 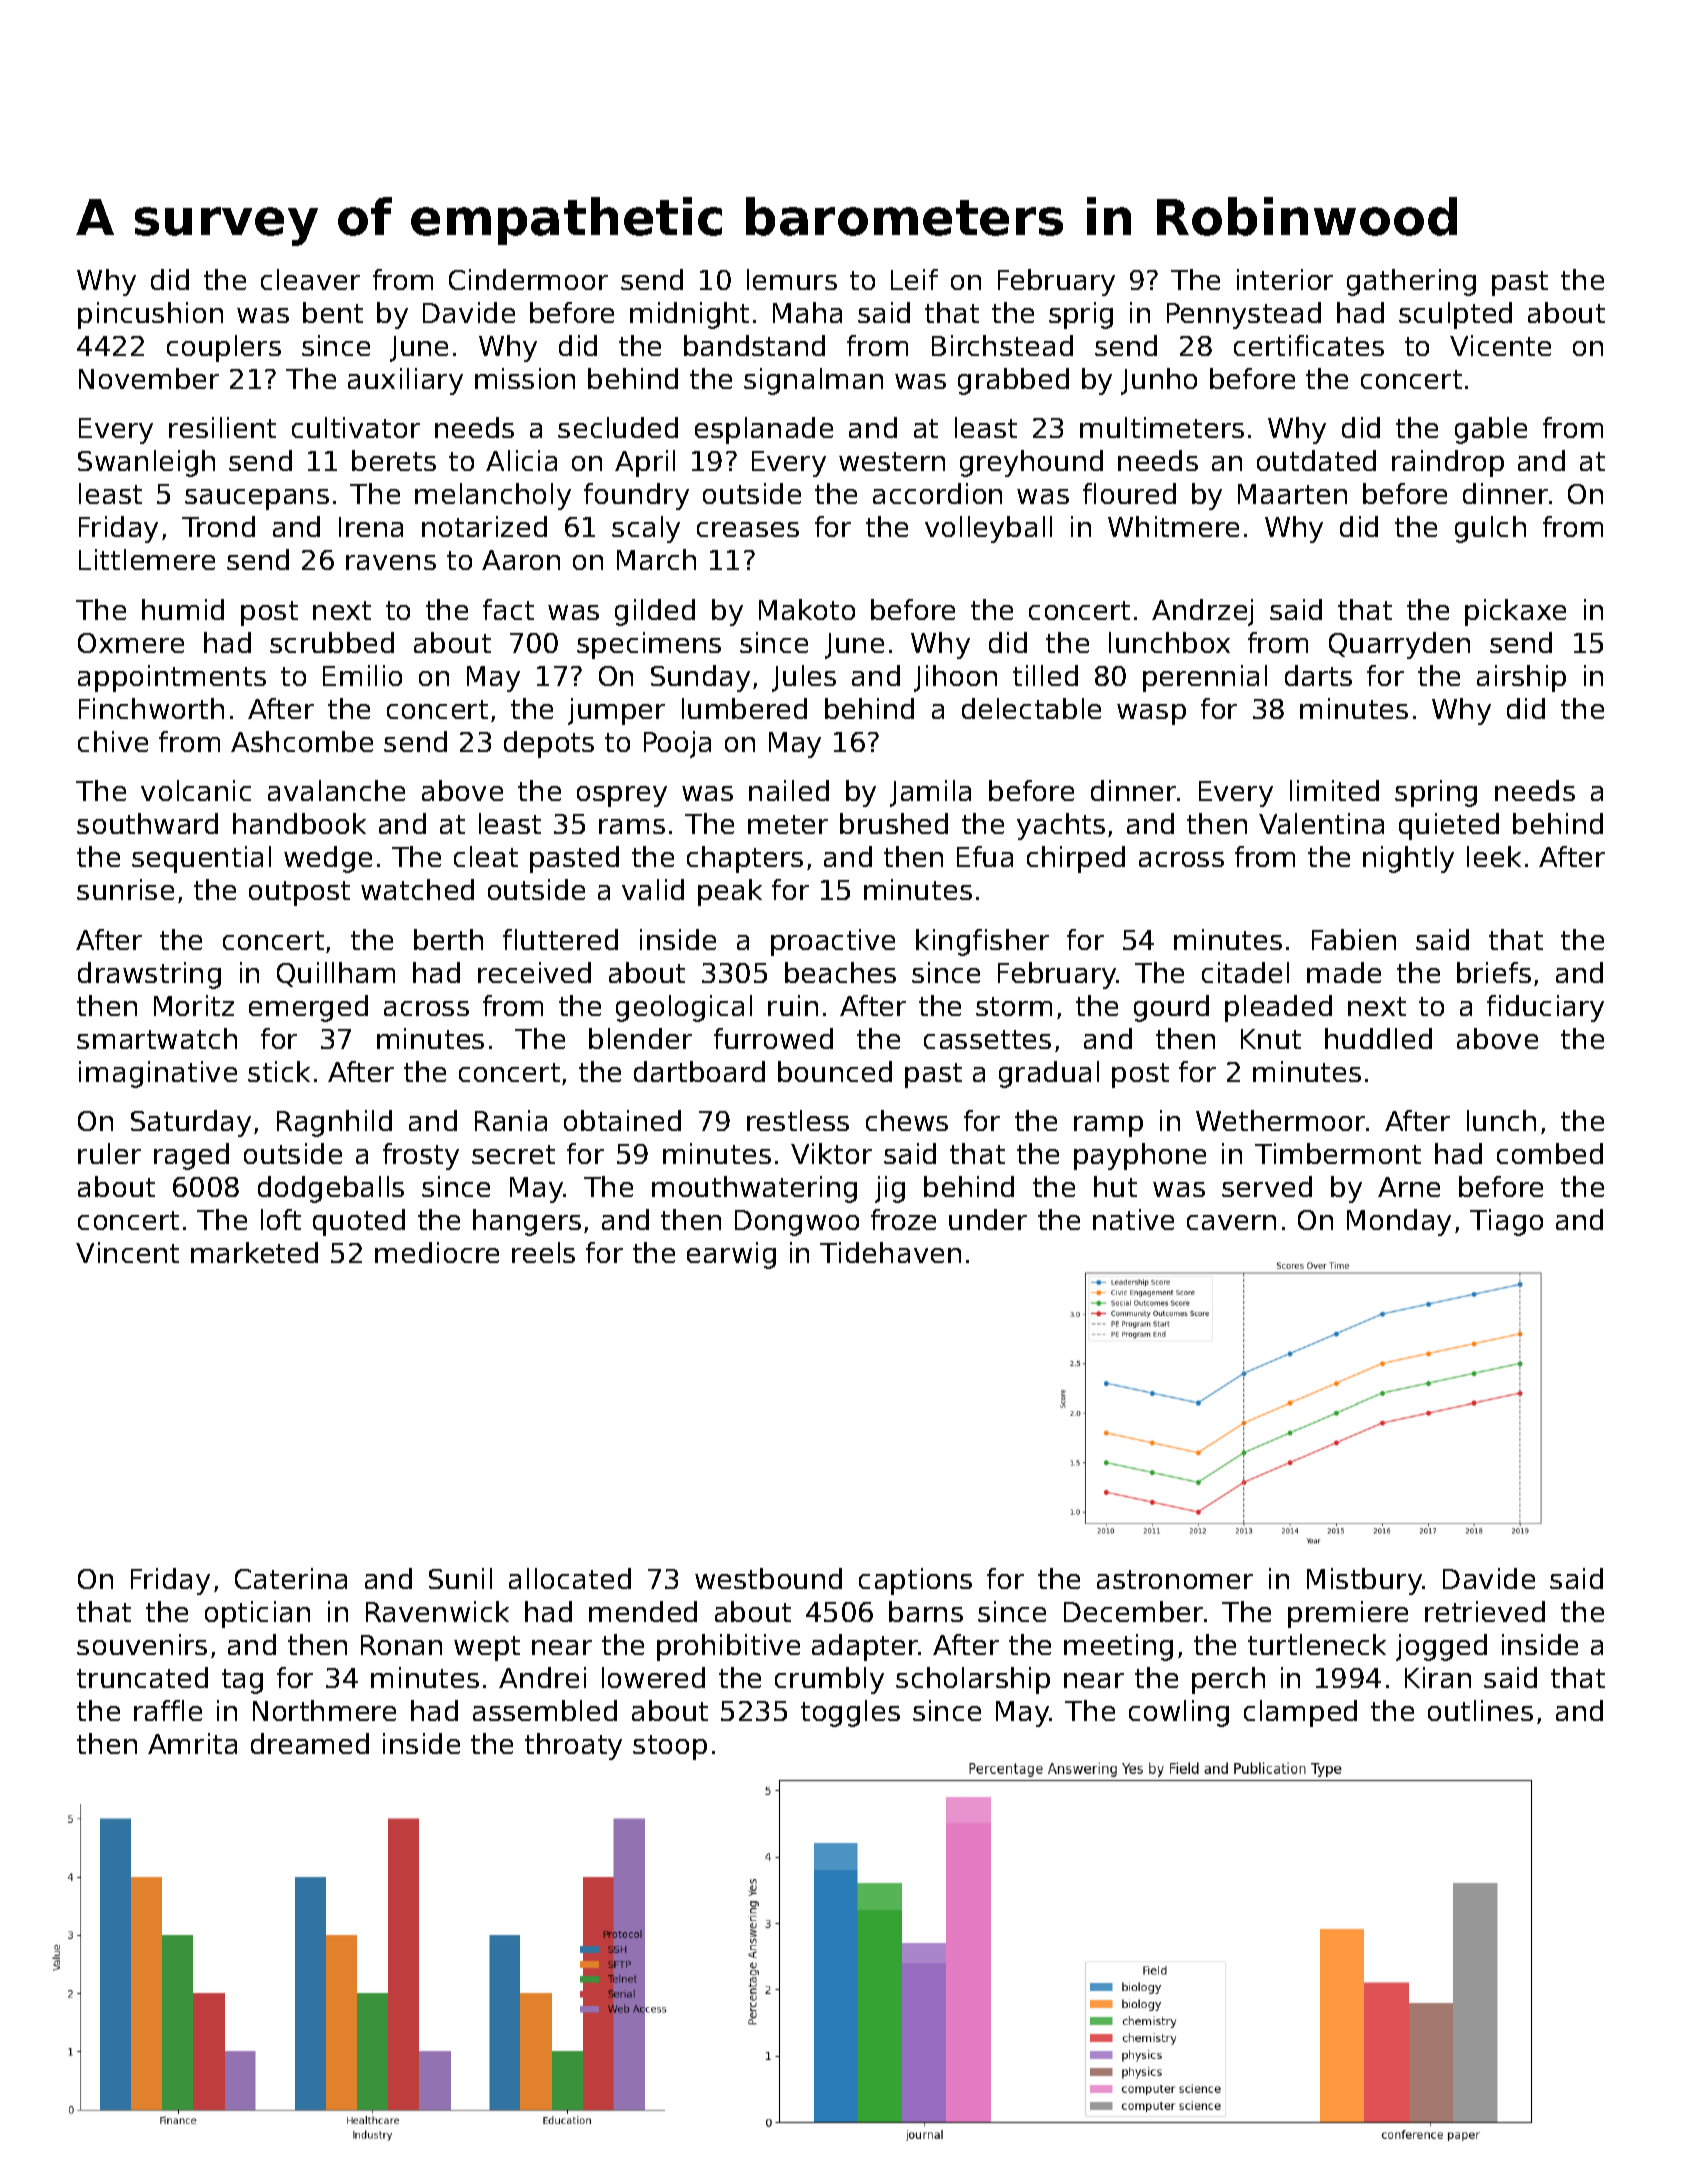 I want to click on westbound, so click(x=768, y=1578).
